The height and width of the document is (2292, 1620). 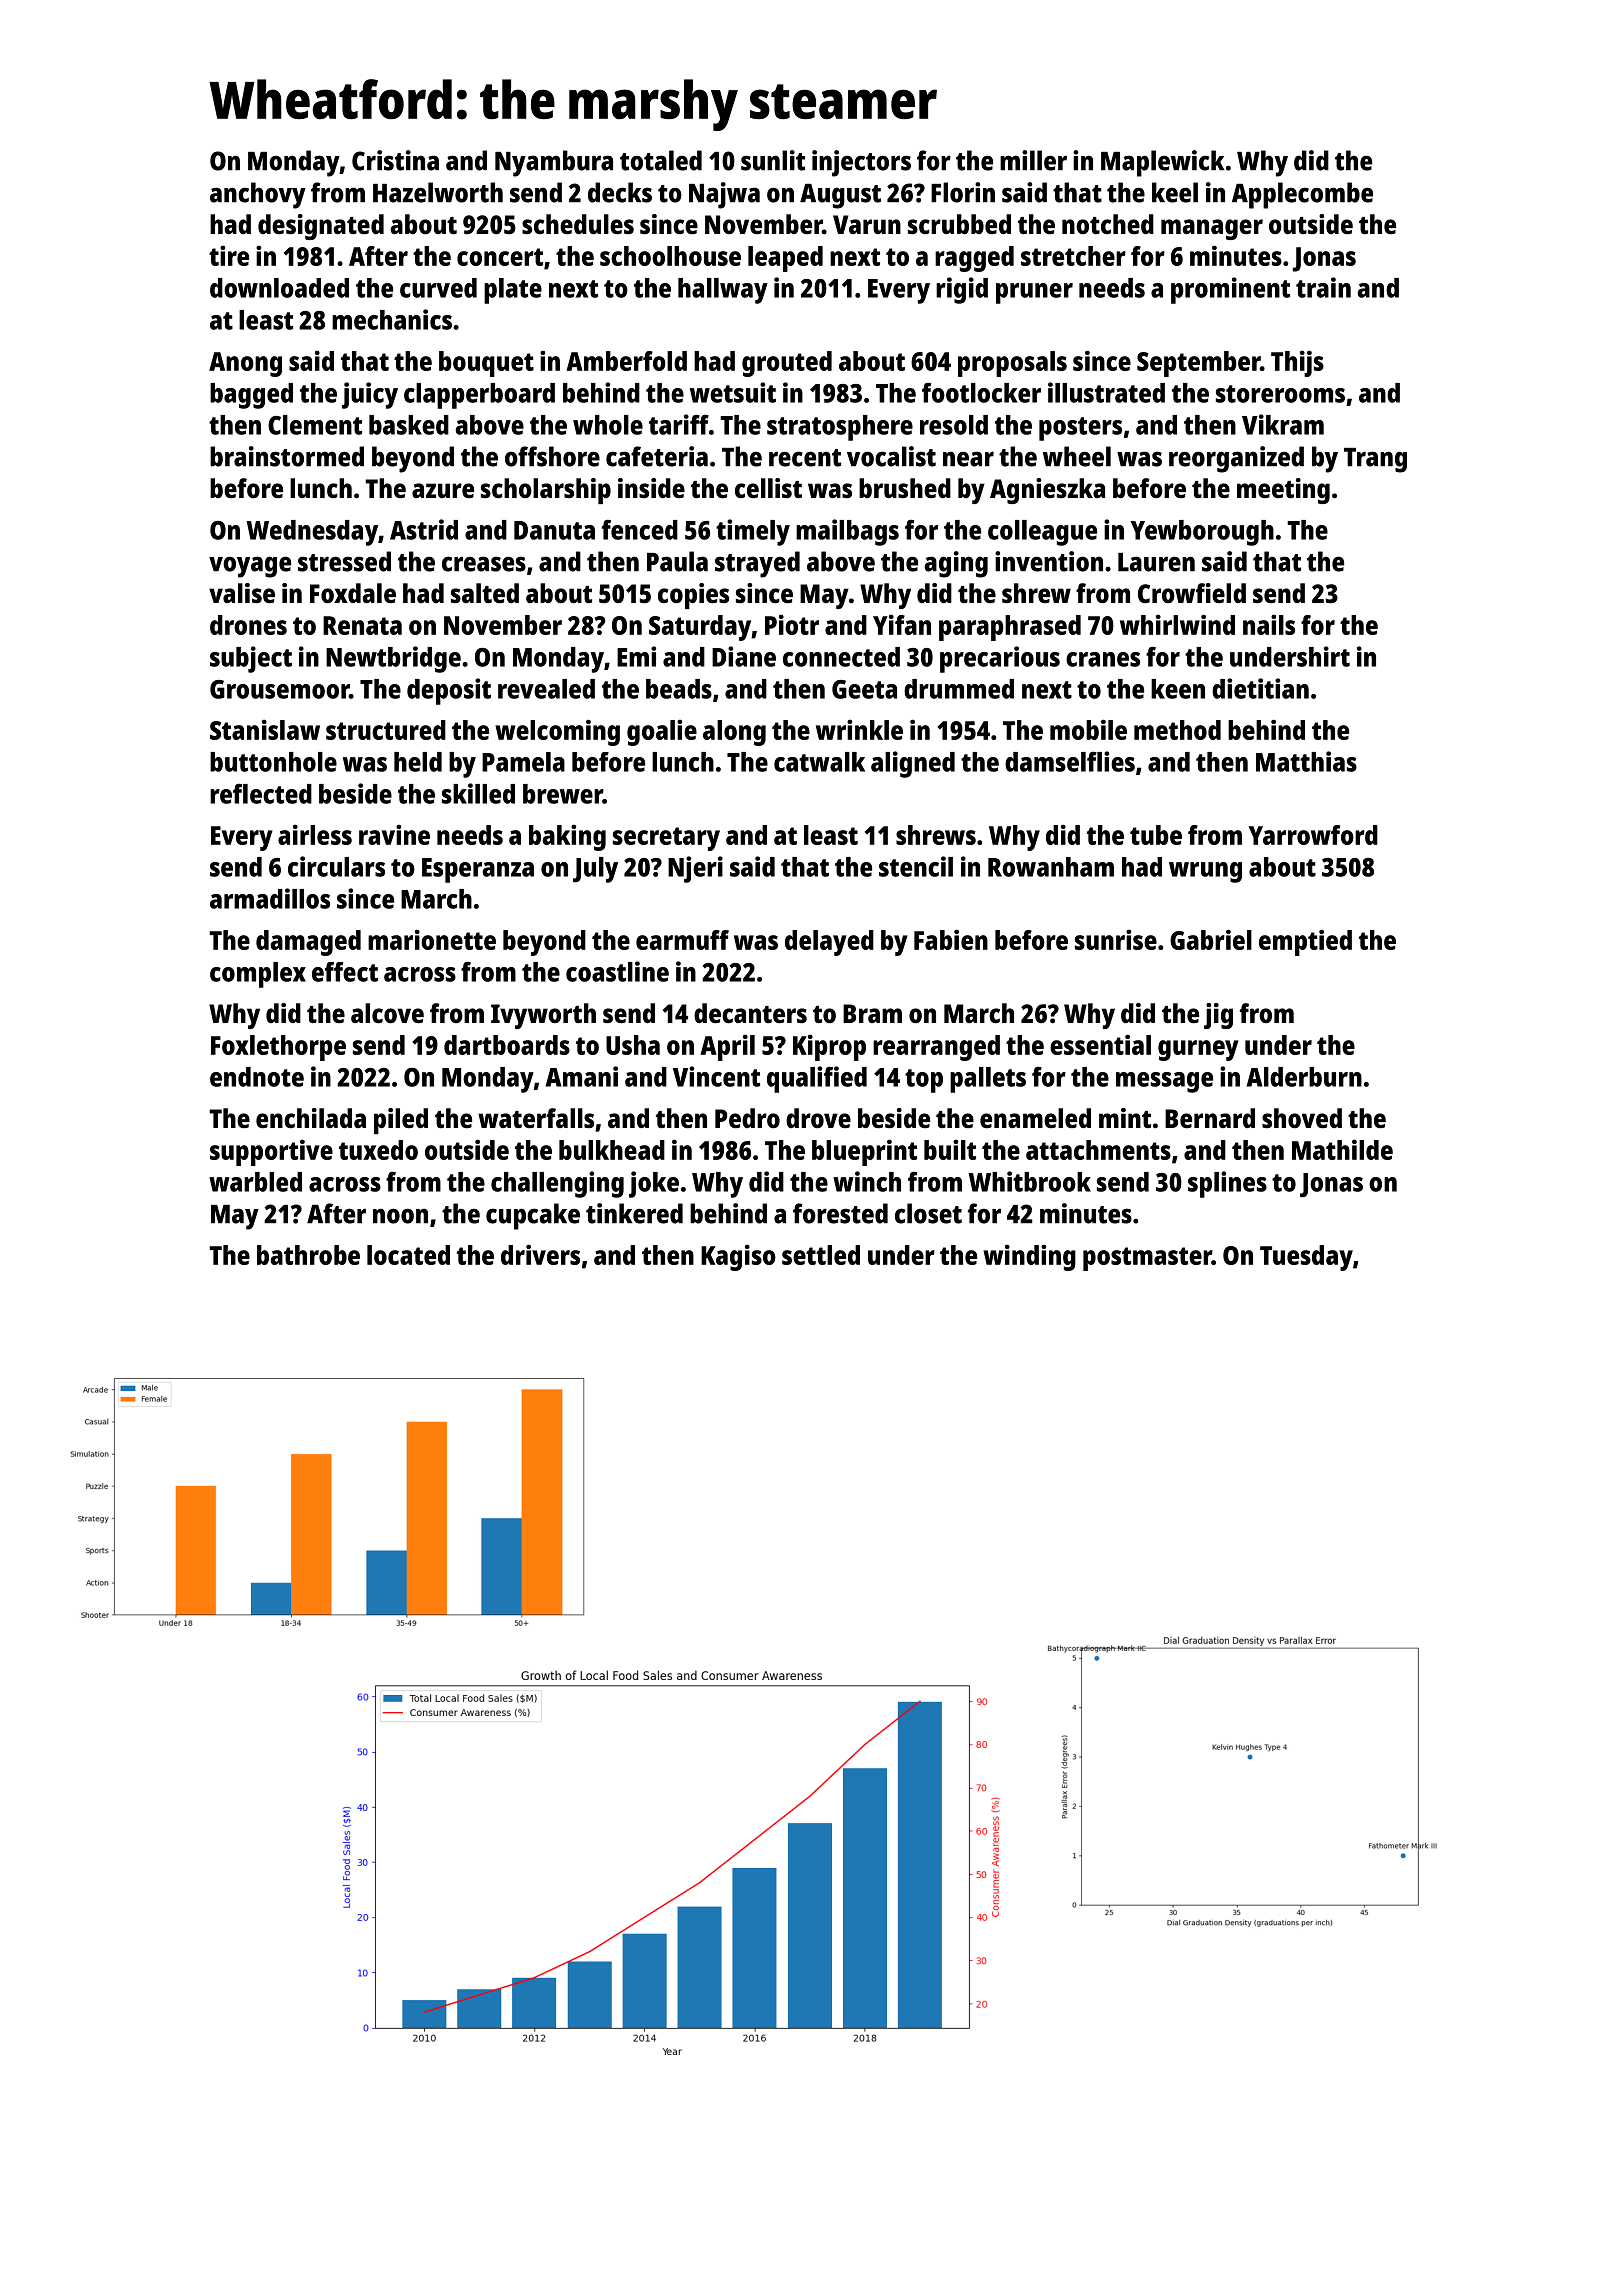 I want to click on sunlit, so click(x=773, y=160).
